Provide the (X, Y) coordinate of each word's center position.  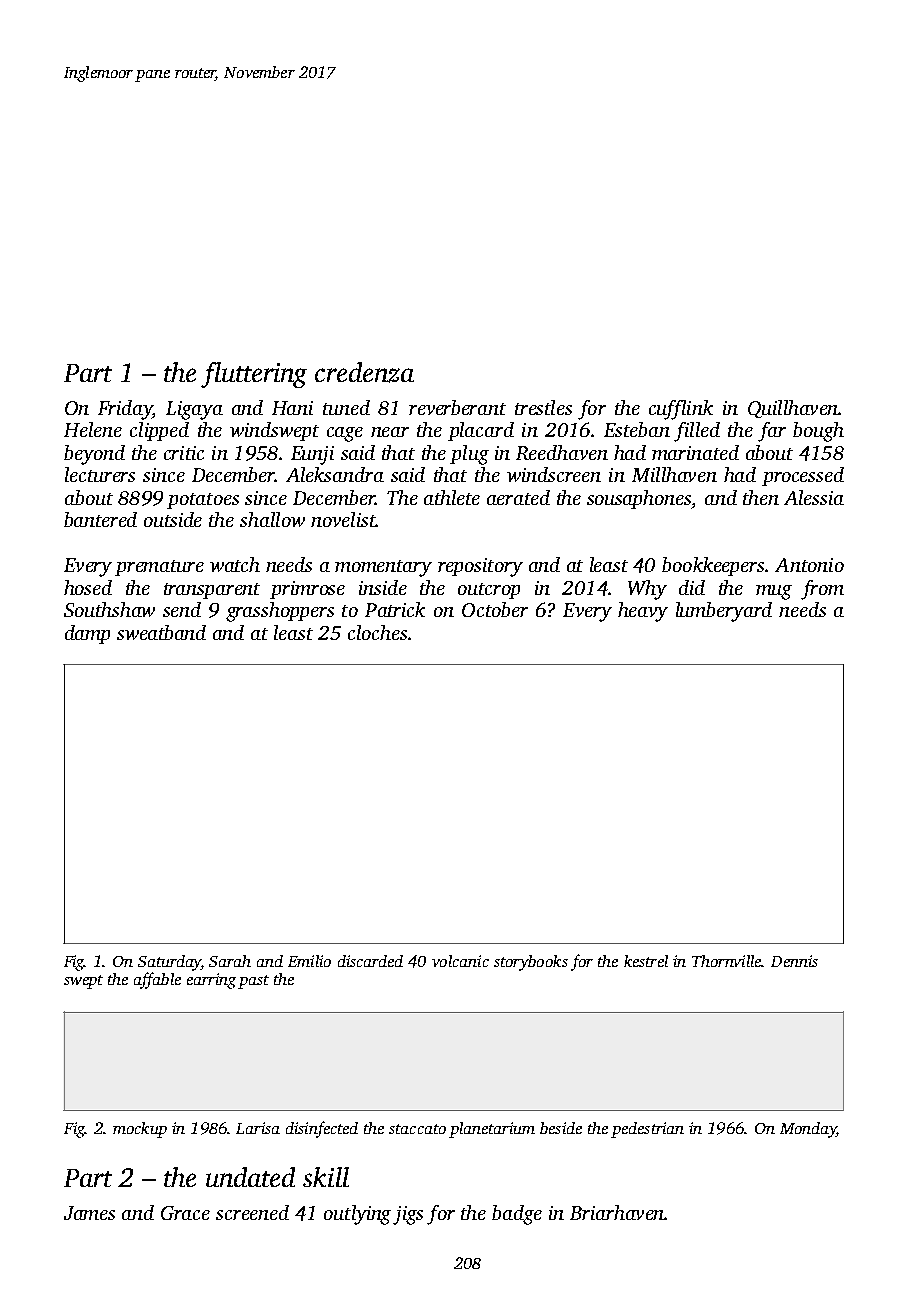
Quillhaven (793, 409)
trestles (543, 407)
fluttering (254, 375)
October (495, 609)
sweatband (161, 632)
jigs (408, 1215)
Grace (185, 1213)
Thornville (727, 961)
